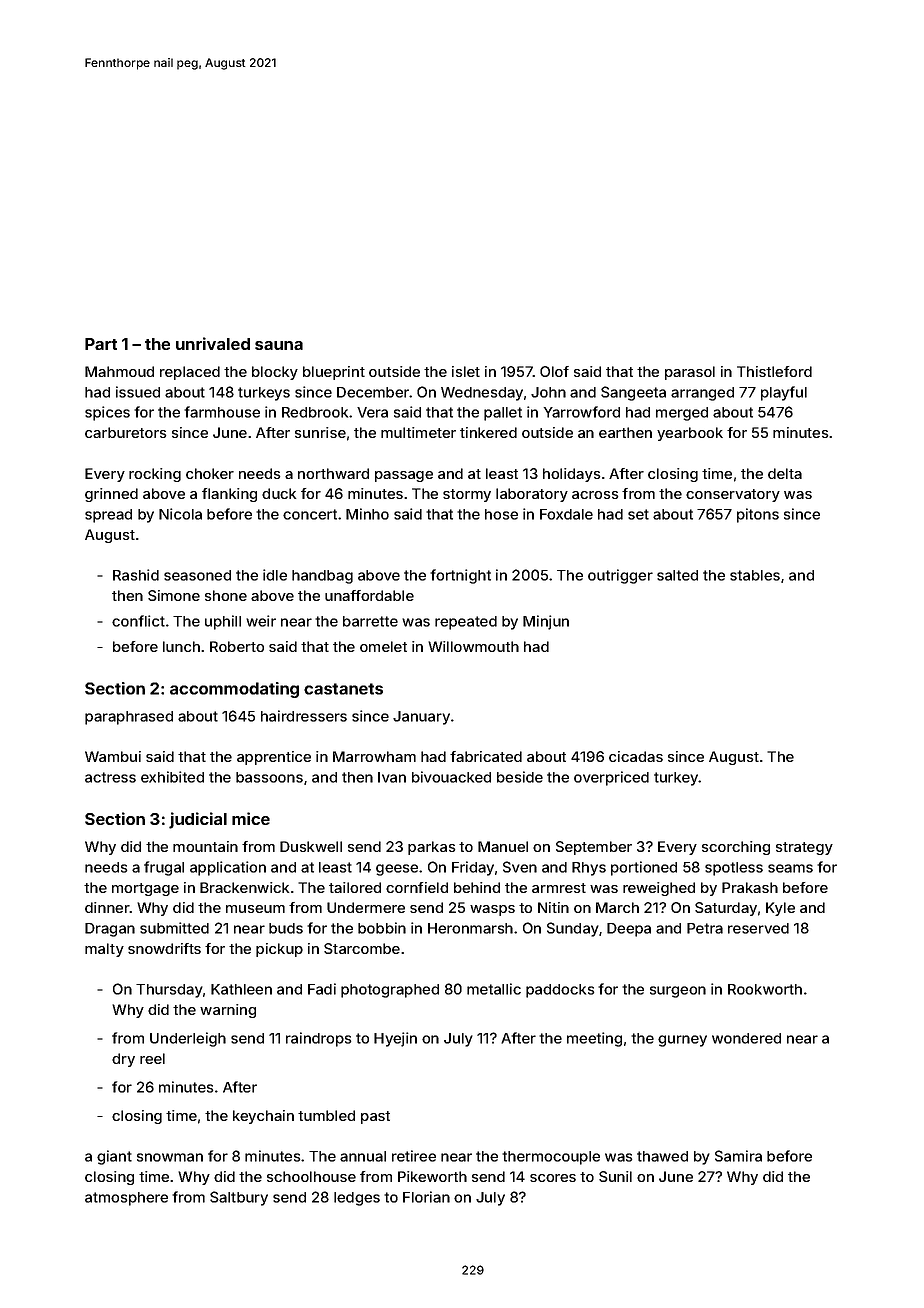  I want to click on parkas, so click(431, 848).
